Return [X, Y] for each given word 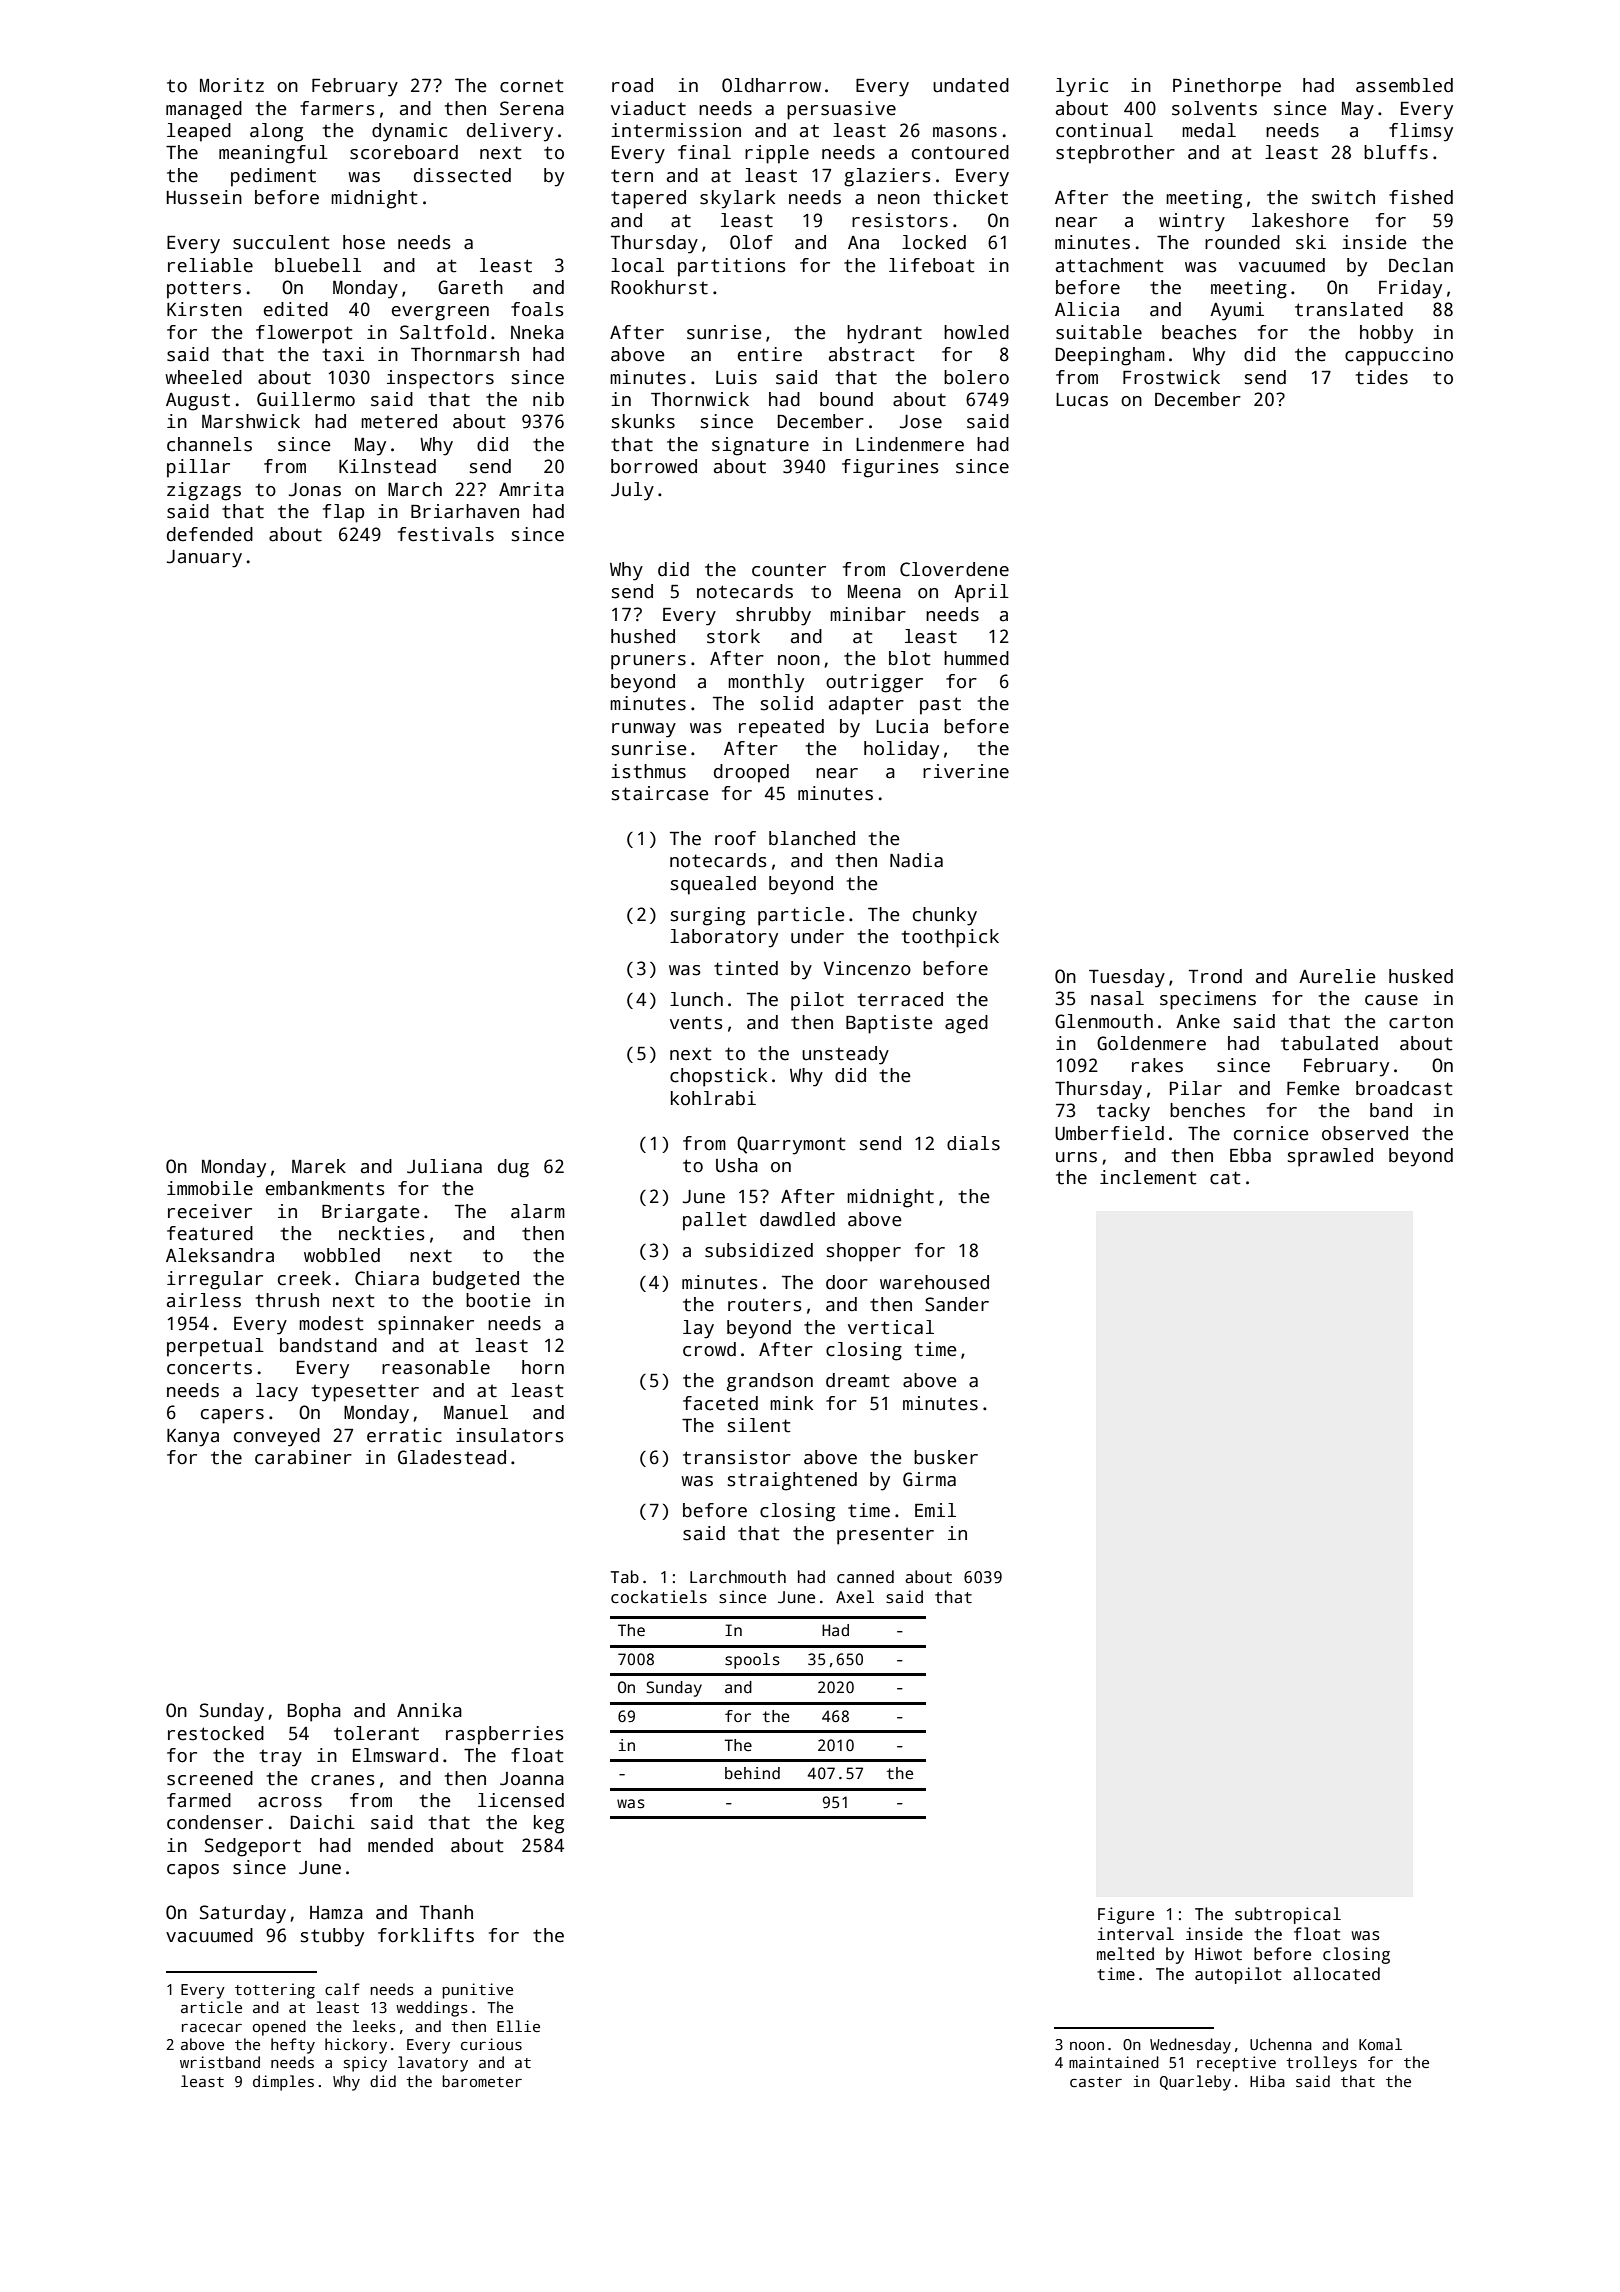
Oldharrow [771, 85]
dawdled [797, 1219]
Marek [319, 1166]
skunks [643, 421]
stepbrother [1115, 154]
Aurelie [1337, 976]
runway [644, 730]
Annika [429, 1710]
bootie [498, 1300]
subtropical [1288, 1915]
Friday [1410, 289]
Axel [855, 1596]
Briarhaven [465, 511]
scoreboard [404, 152]
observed [1365, 1133]
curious [491, 2044]
